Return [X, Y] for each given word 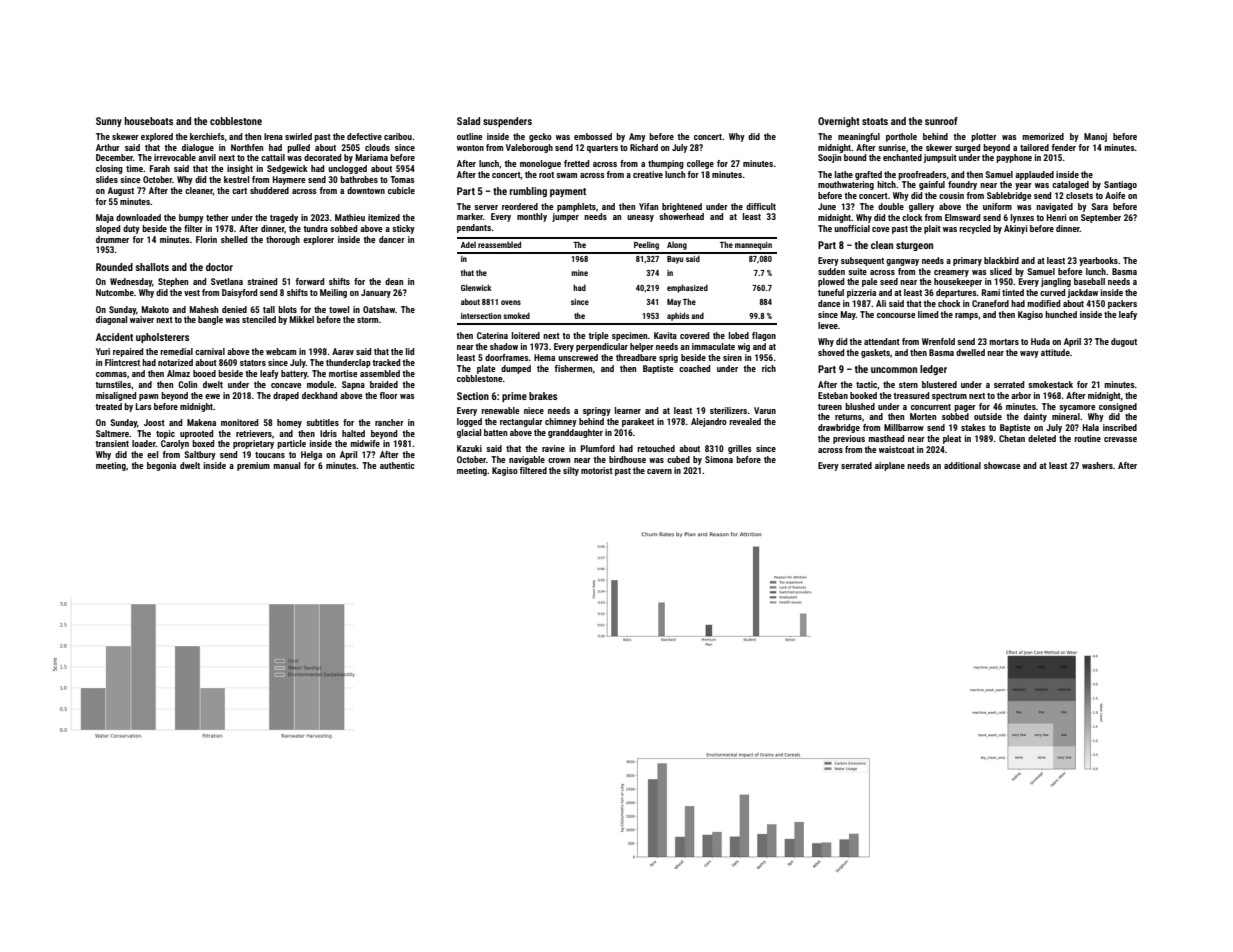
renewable [500, 410]
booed [204, 373]
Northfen [247, 147]
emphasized [687, 288]
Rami [991, 292]
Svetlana [227, 281]
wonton [470, 148]
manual [286, 465]
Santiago [1120, 185]
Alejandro [709, 422]
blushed [860, 406]
